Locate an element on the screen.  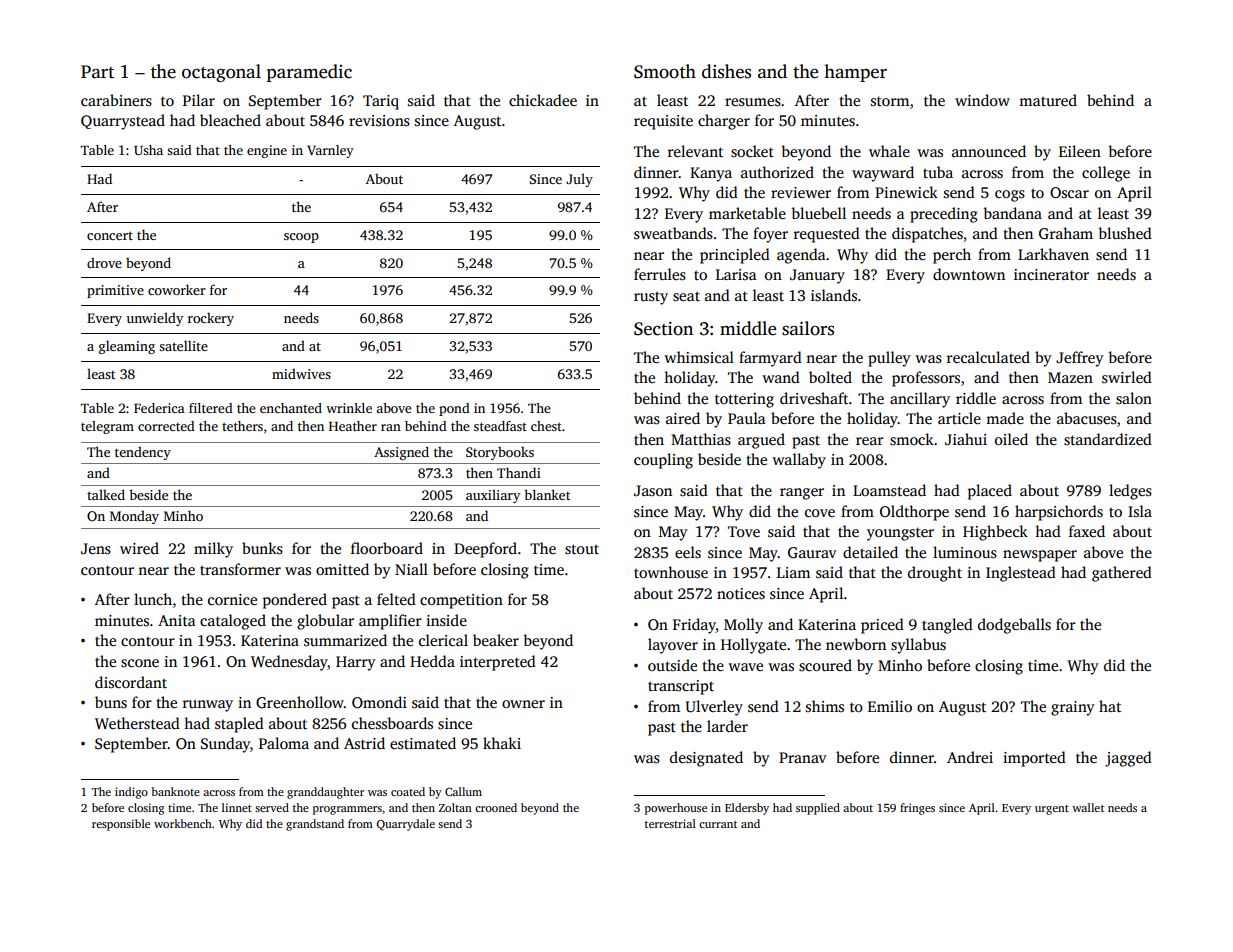
fringes is located at coordinates (917, 809).
